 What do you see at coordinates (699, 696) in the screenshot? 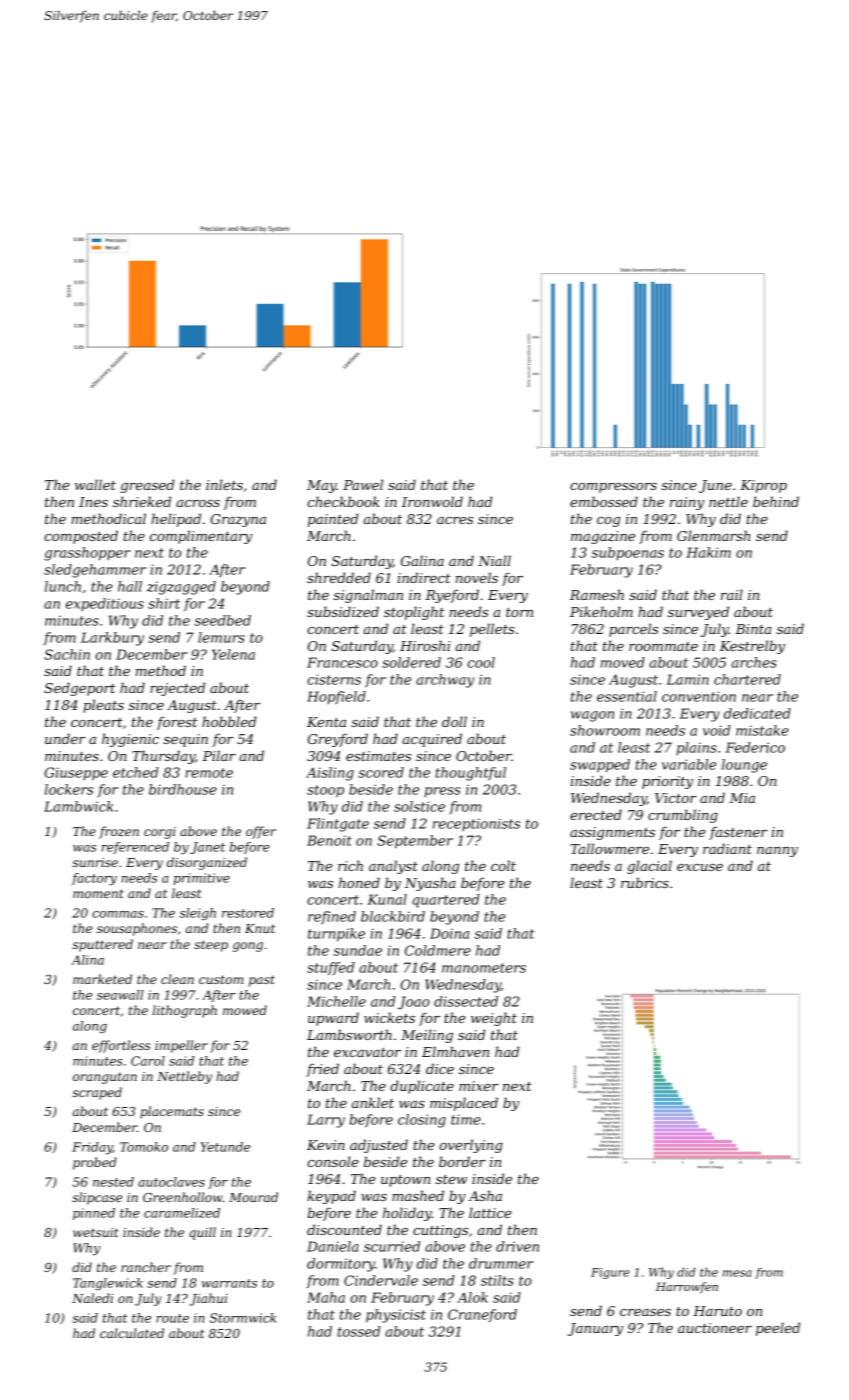
I see `convention` at bounding box center [699, 696].
